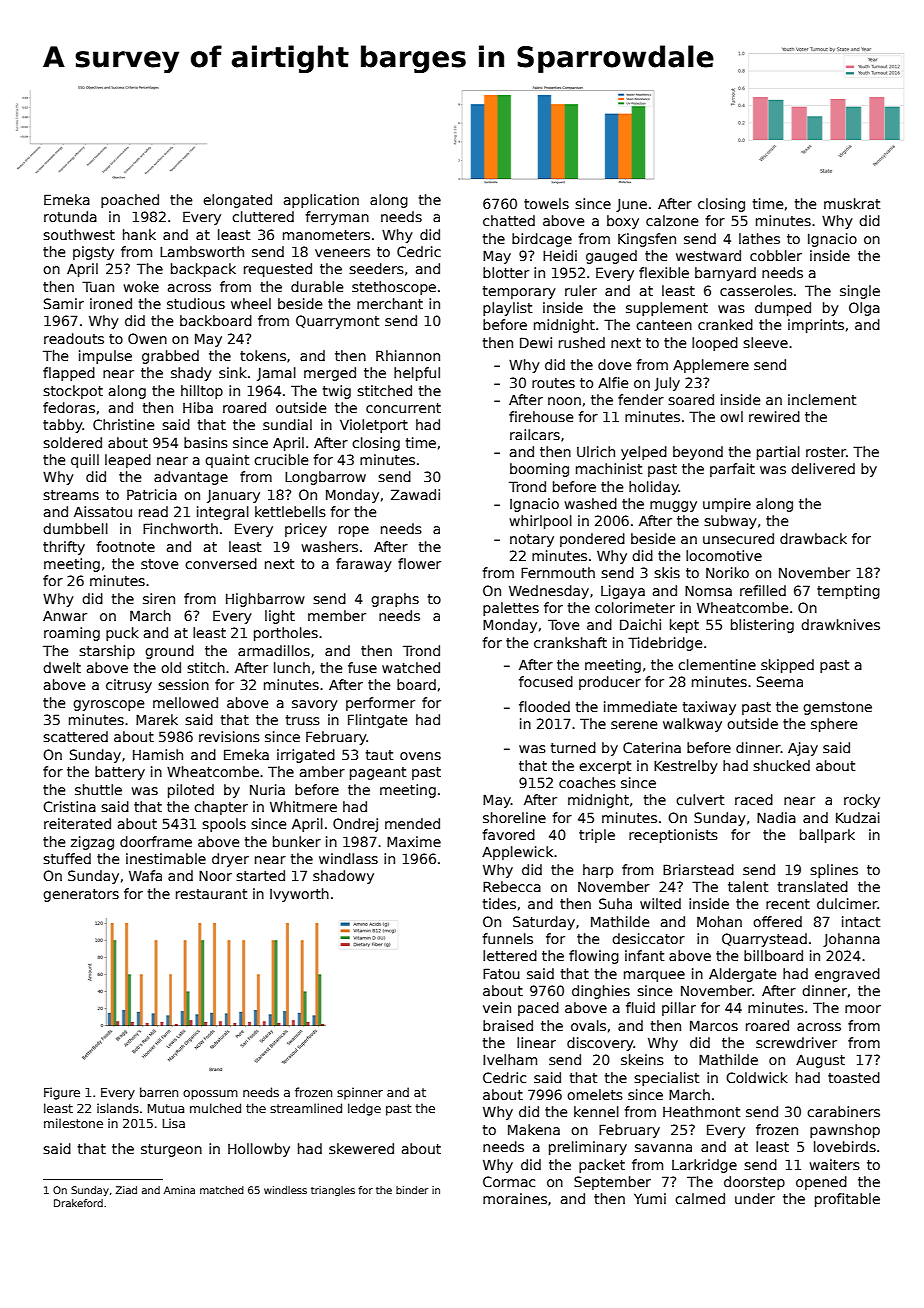 The image size is (924, 1308). What do you see at coordinates (509, 1181) in the screenshot?
I see `Cormac` at bounding box center [509, 1181].
